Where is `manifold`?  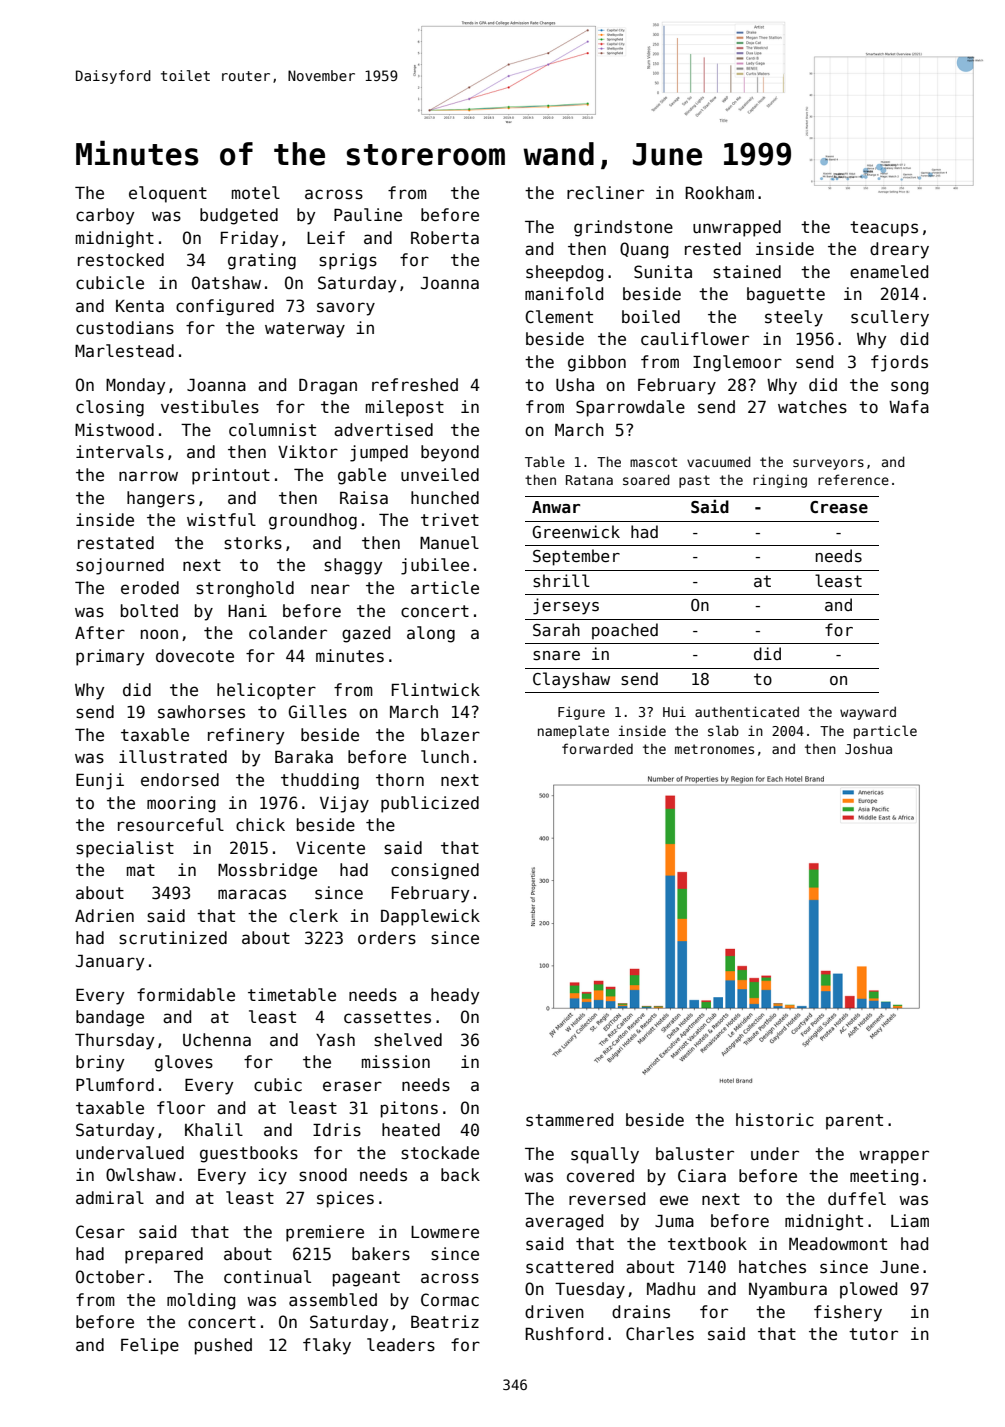 manifold is located at coordinates (564, 294).
